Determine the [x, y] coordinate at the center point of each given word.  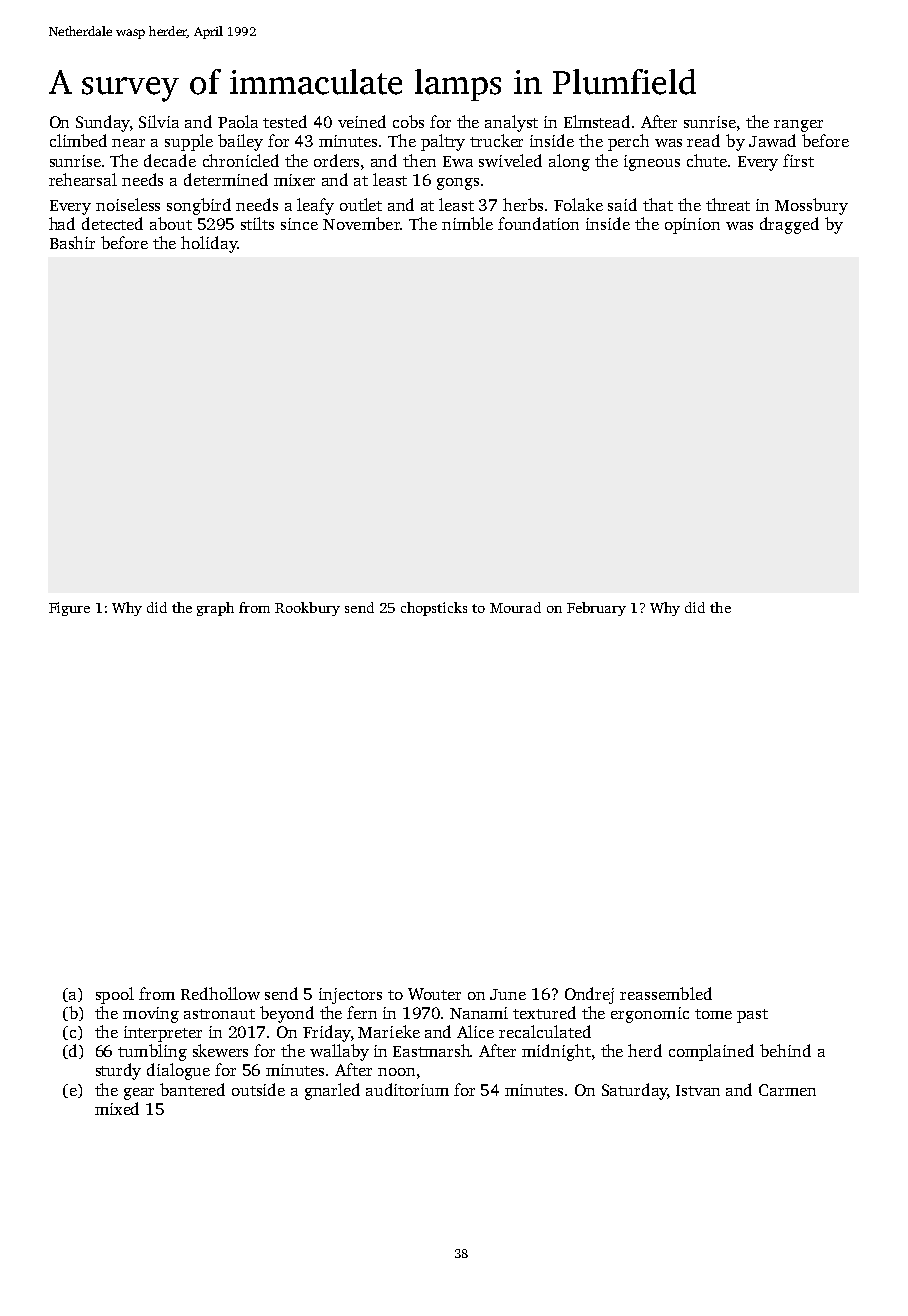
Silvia [159, 121]
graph [215, 609]
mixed [117, 1108]
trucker [496, 140]
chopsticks [434, 609]
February [596, 609]
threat [728, 204]
